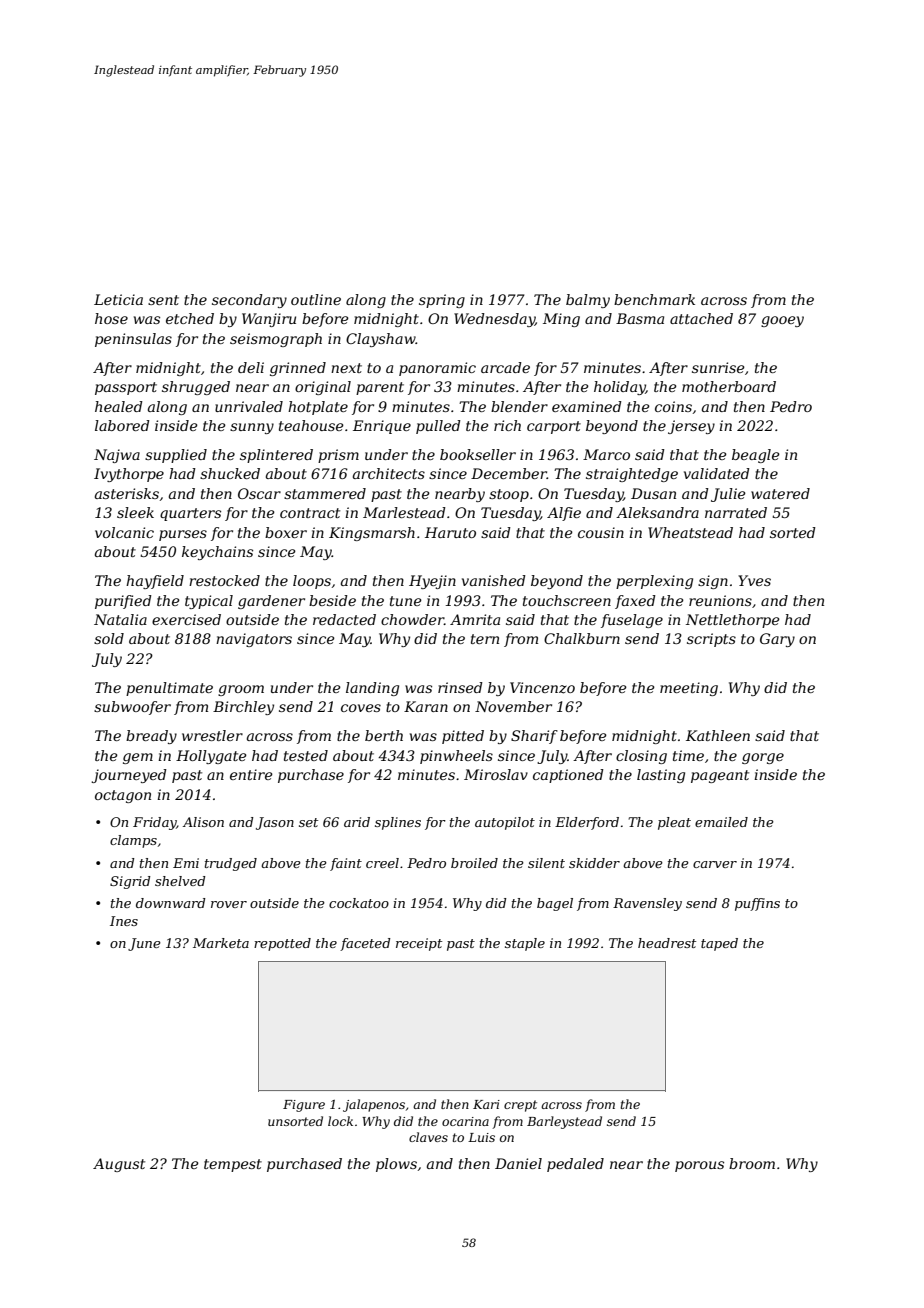 Image resolution: width=924 pixels, height=1308 pixels. Describe the element at coordinates (699, 1166) in the screenshot. I see `porous` at that location.
